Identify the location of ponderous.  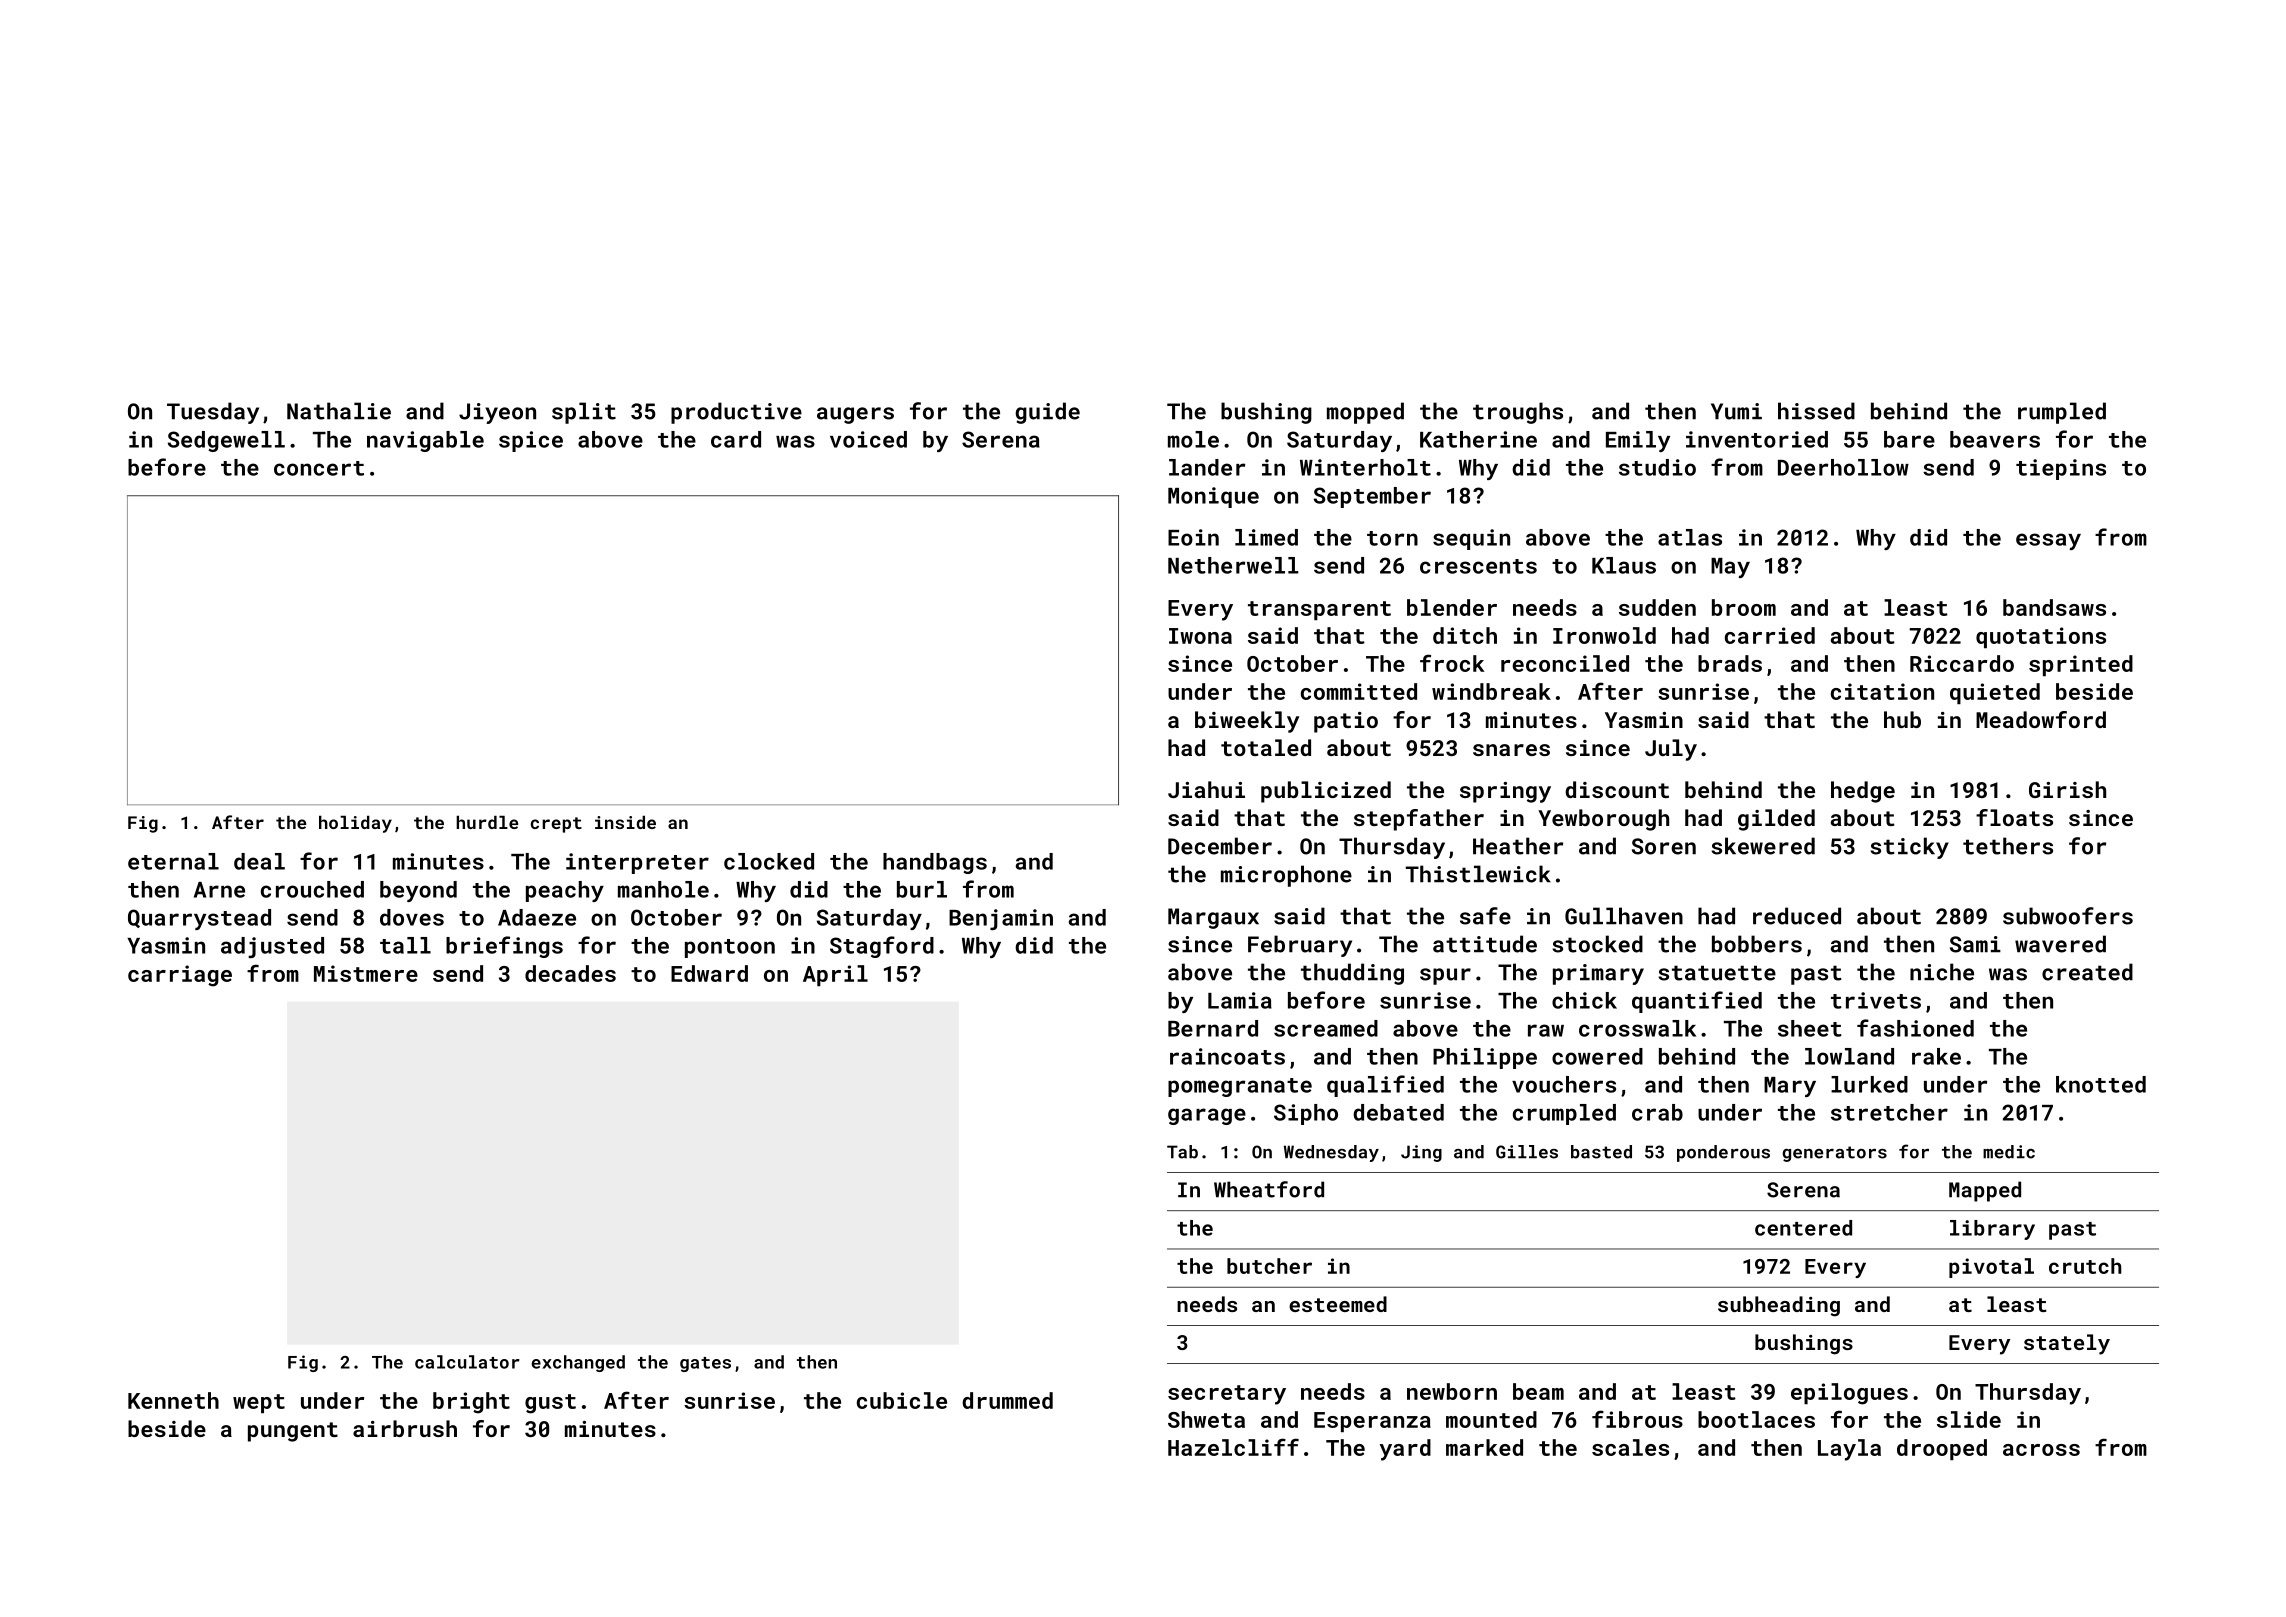
(1723, 1153).
